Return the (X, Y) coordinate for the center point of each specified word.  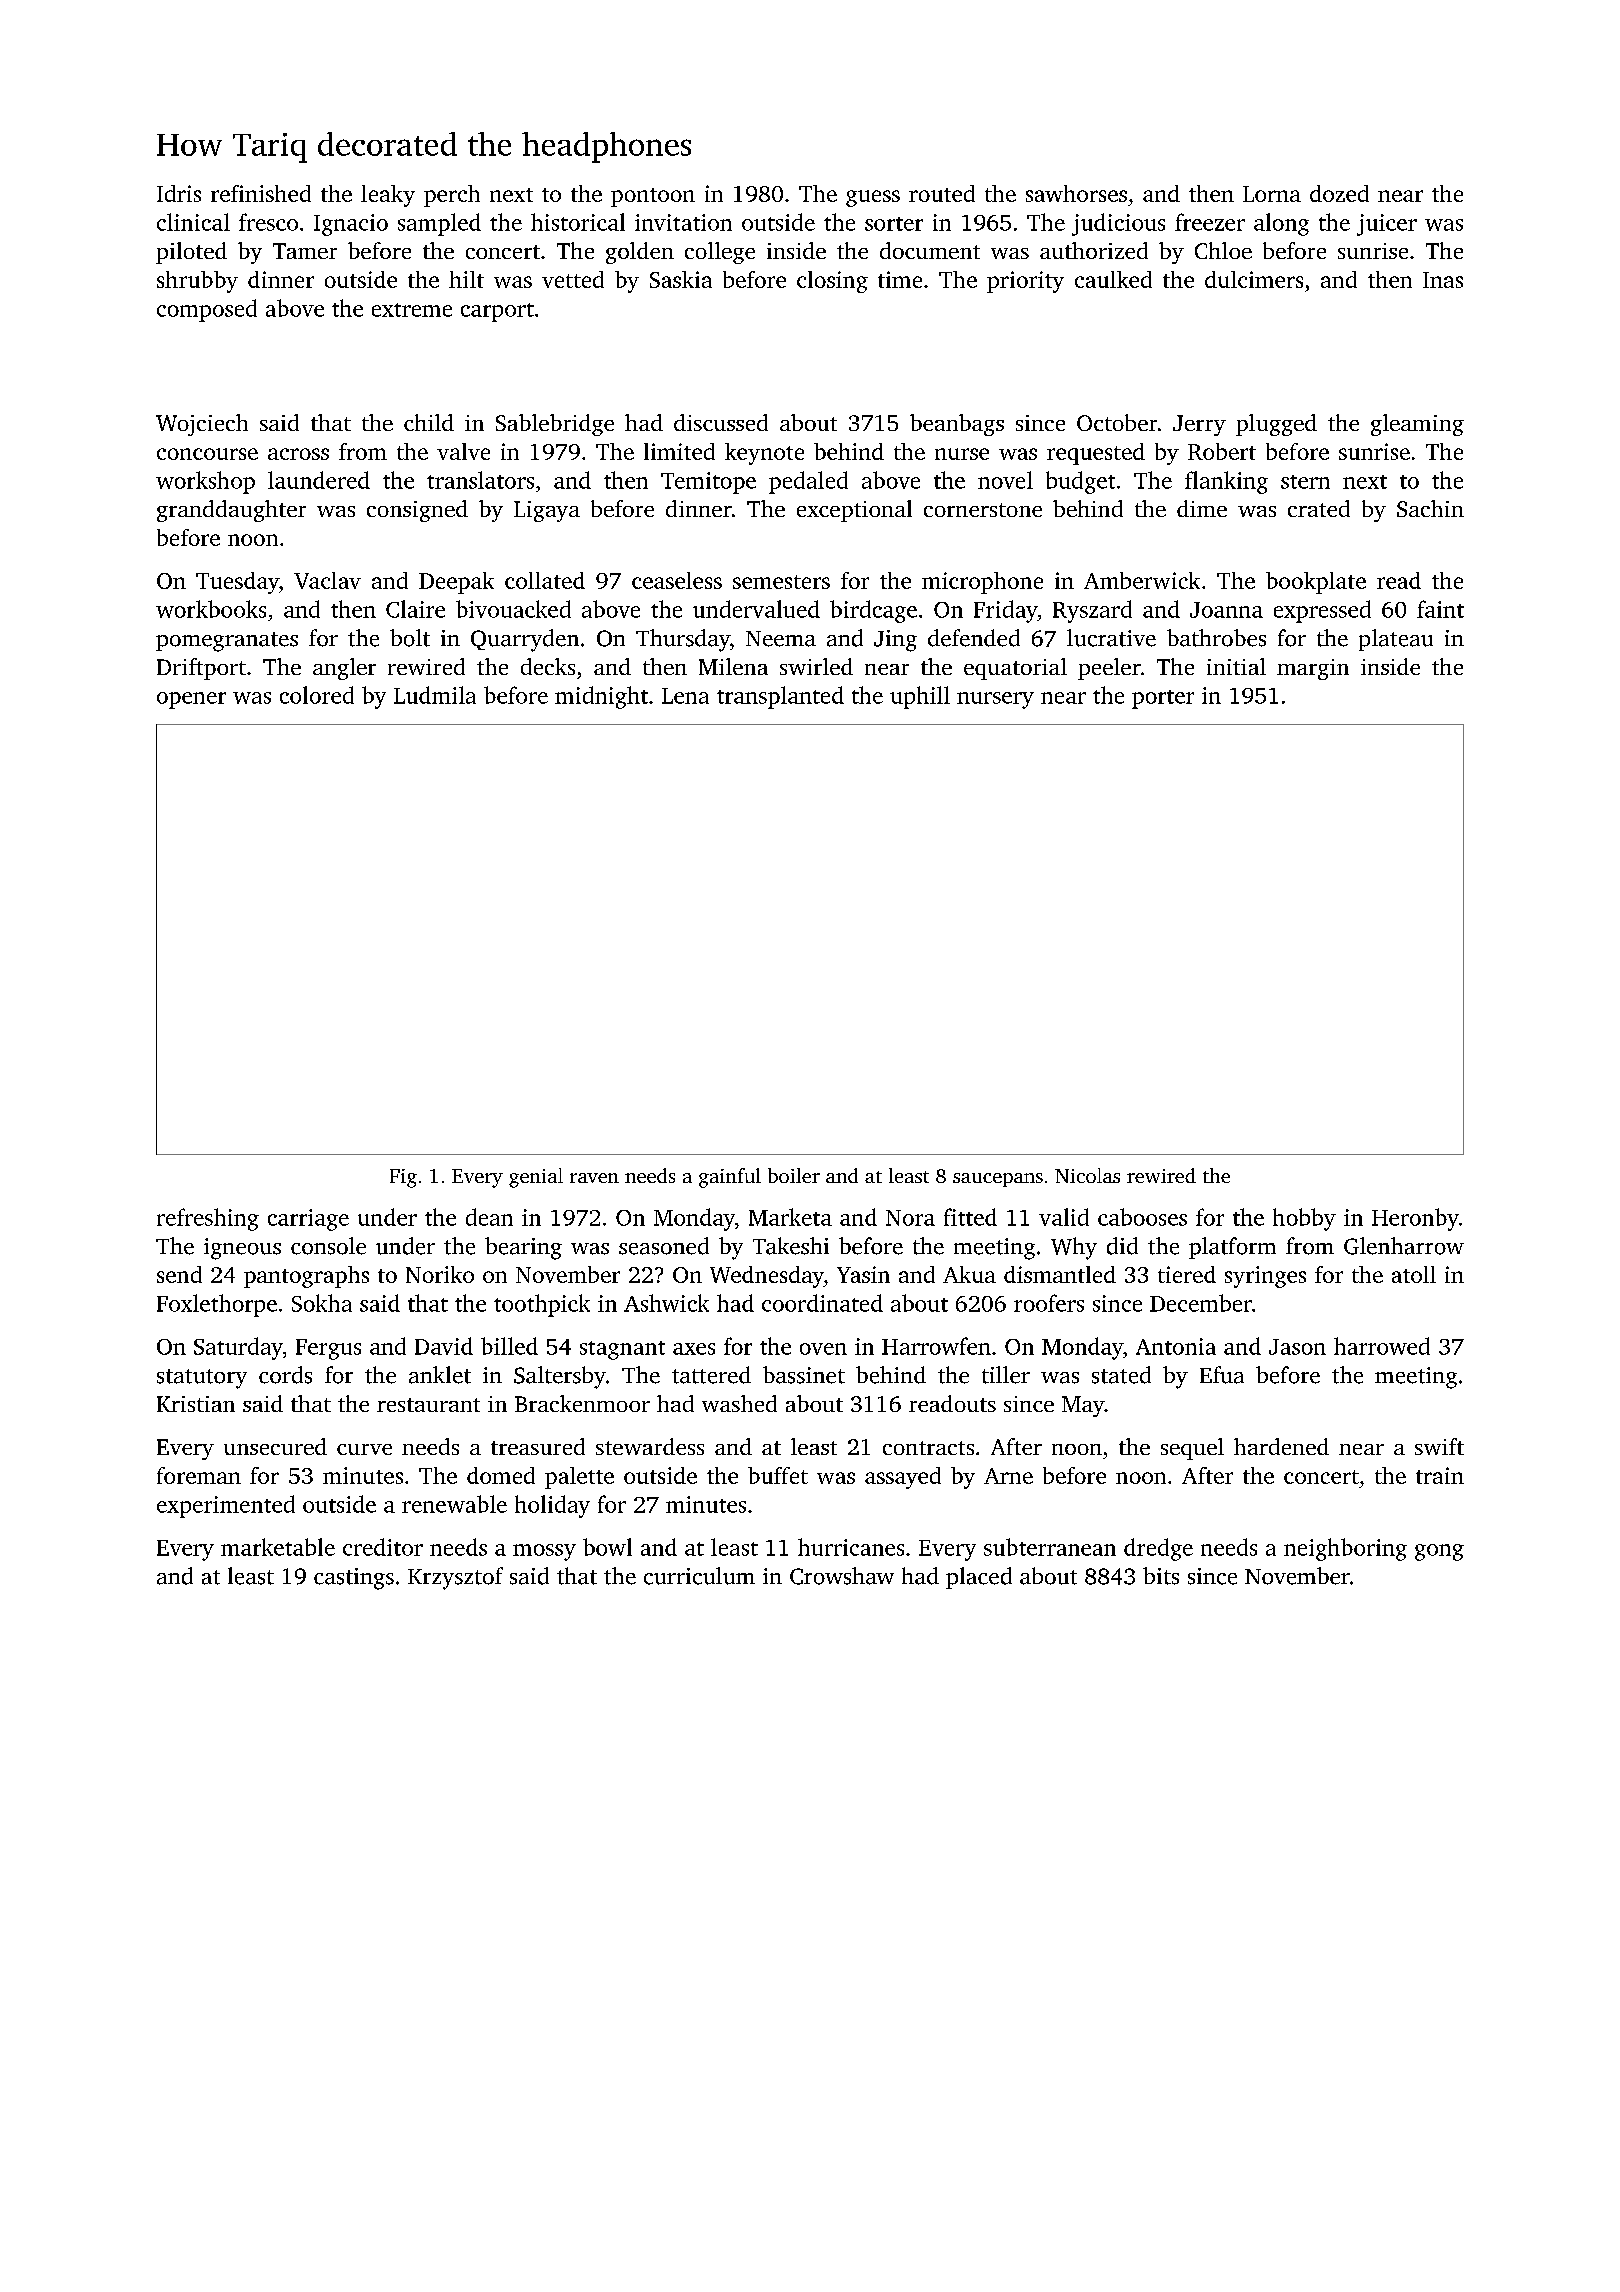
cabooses (1142, 1217)
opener (191, 700)
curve (364, 1449)
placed (979, 1578)
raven (594, 1178)
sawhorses (1076, 193)
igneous (242, 1249)
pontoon (653, 197)
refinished (261, 193)
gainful (730, 1178)
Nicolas (1087, 1175)
